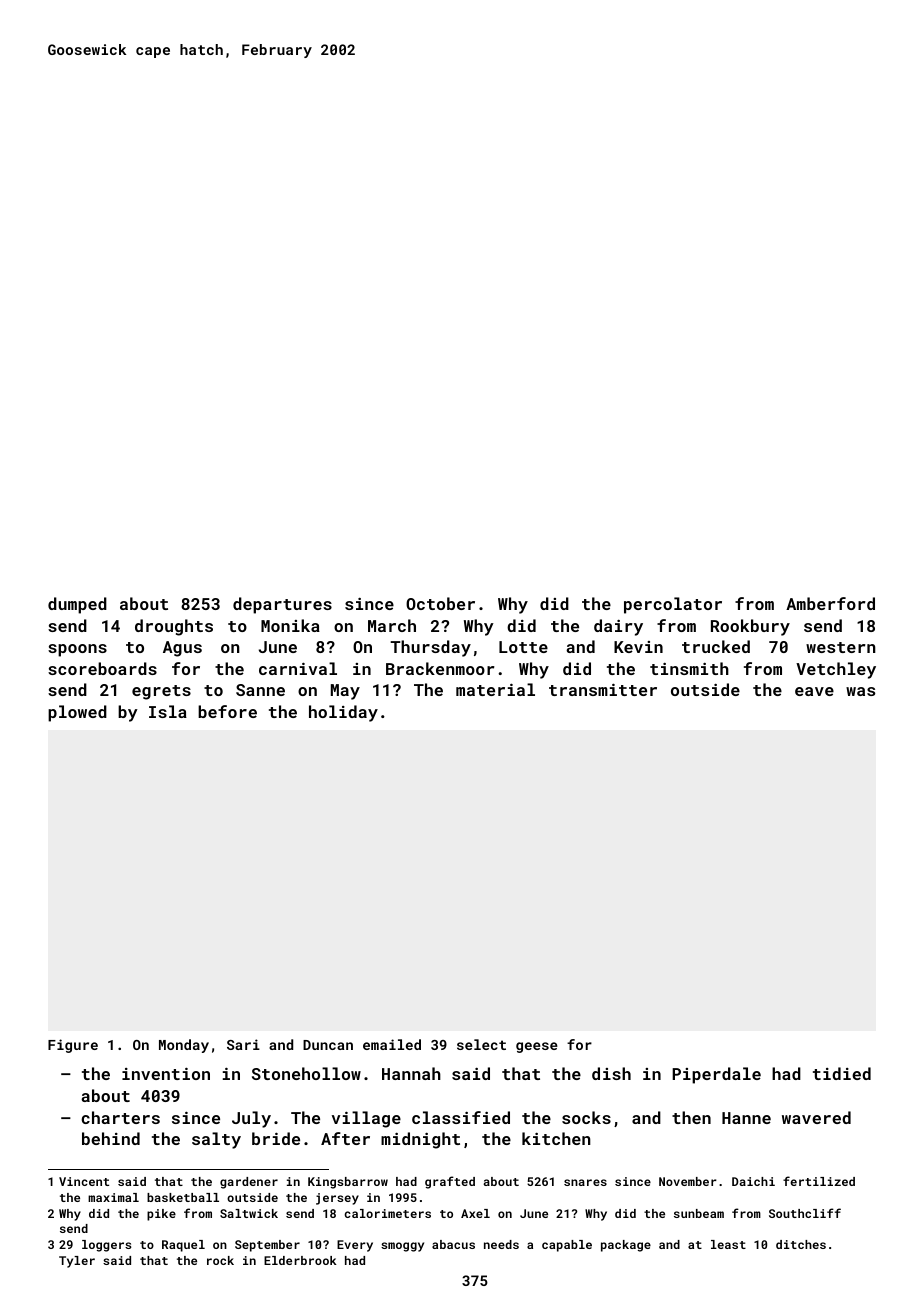 This image has height=1308, width=924. Describe the element at coordinates (77, 1262) in the image. I see `Tyler` at that location.
